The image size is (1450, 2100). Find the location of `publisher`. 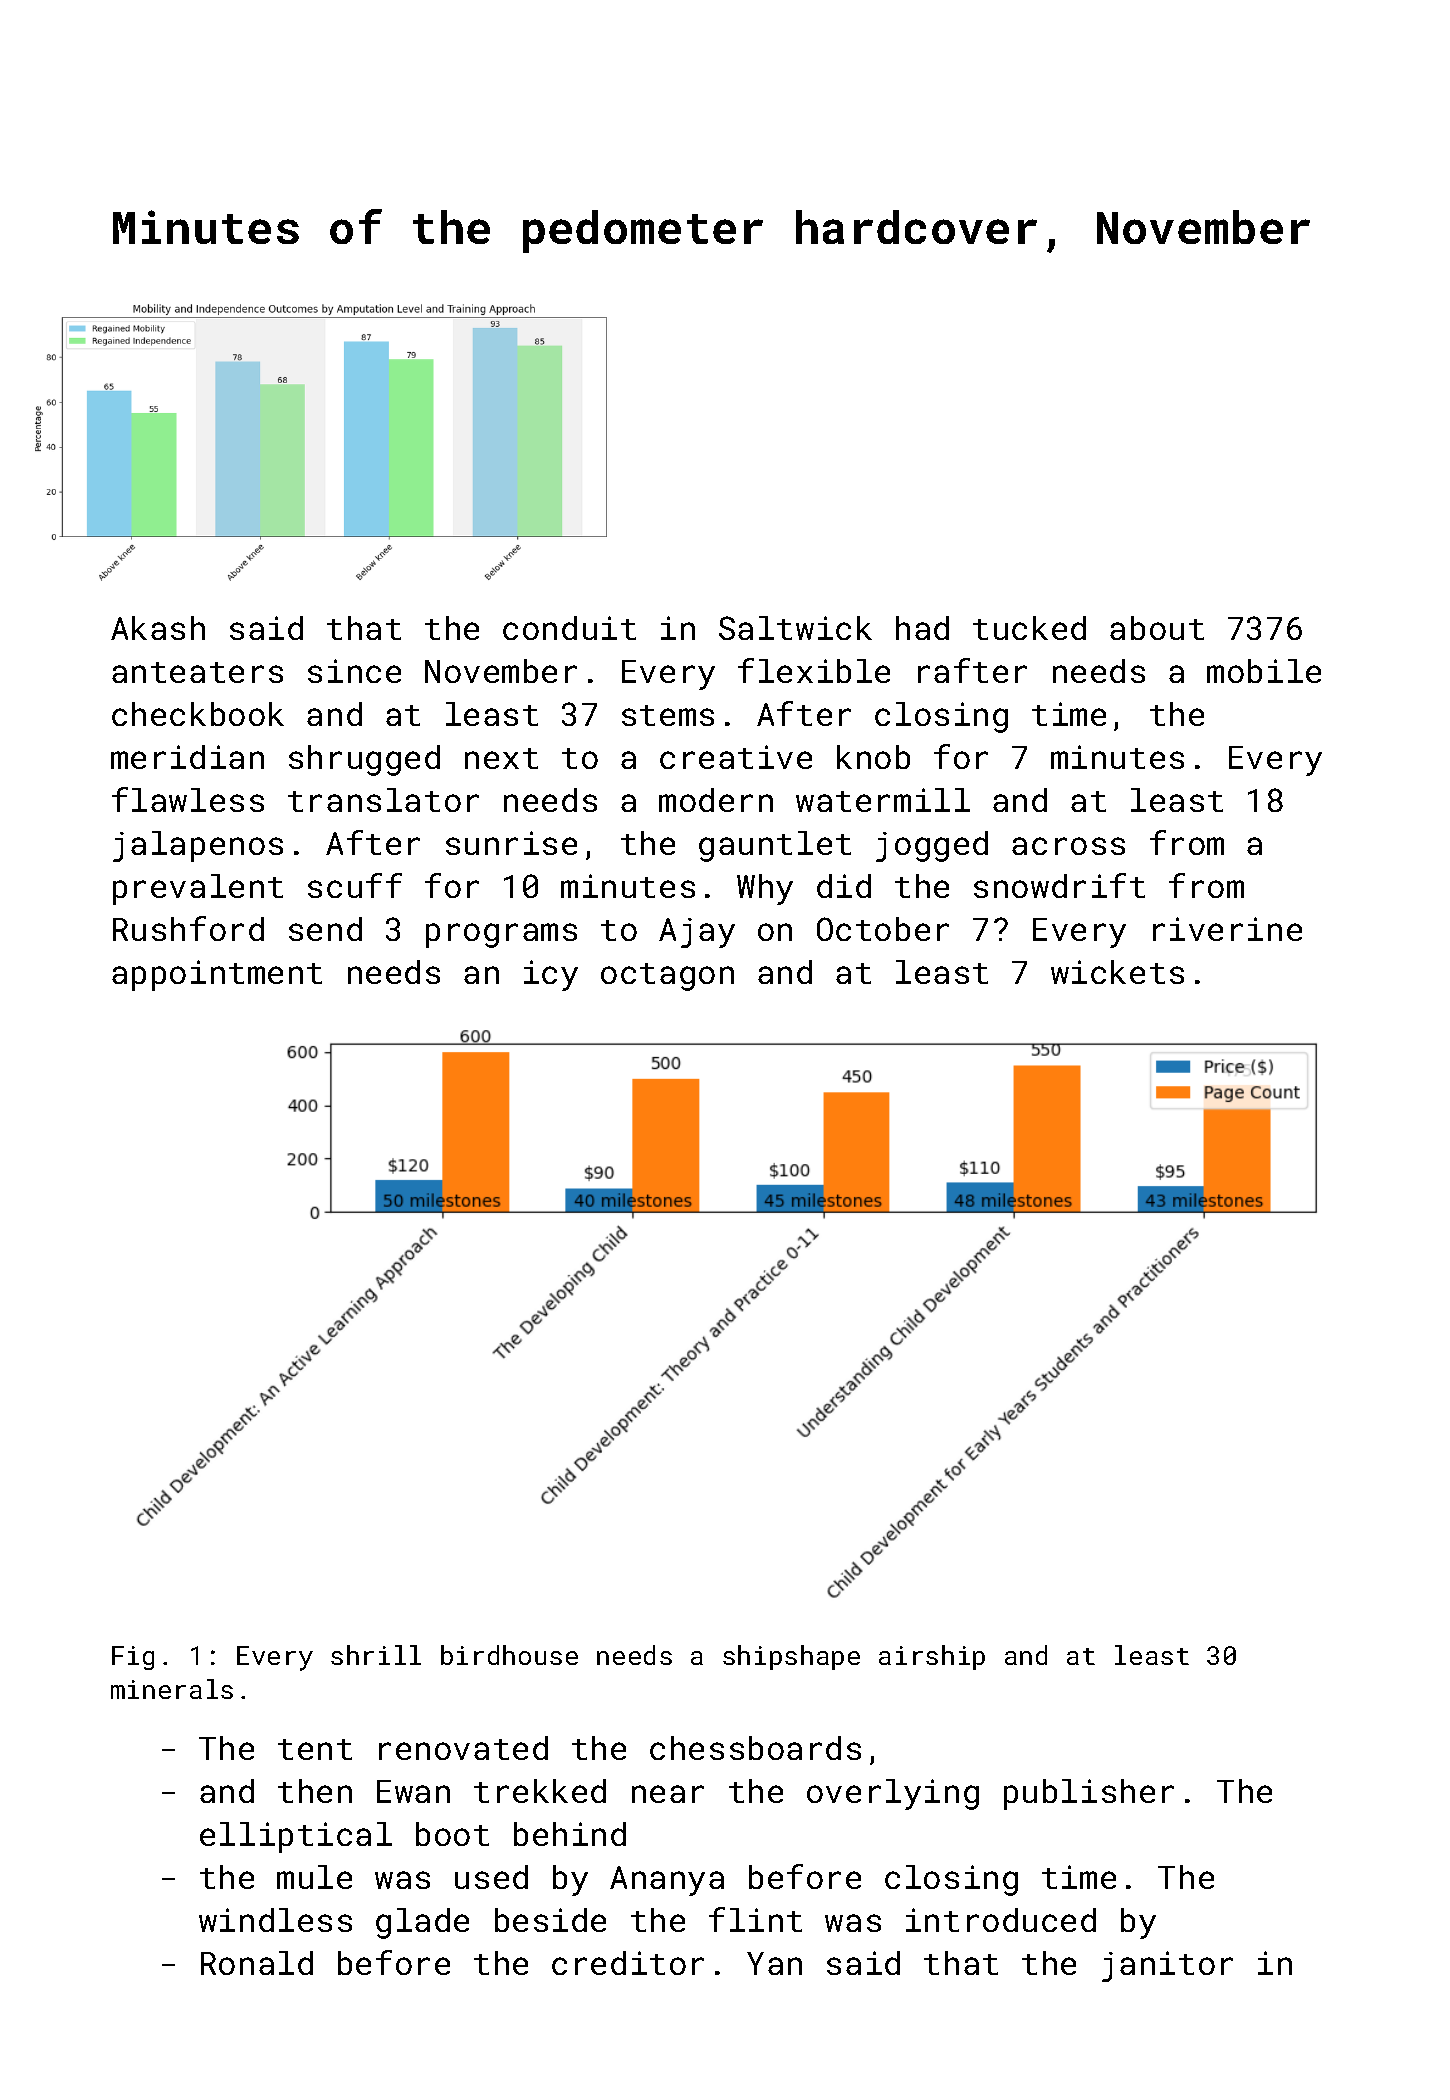

publisher is located at coordinates (1089, 1794).
